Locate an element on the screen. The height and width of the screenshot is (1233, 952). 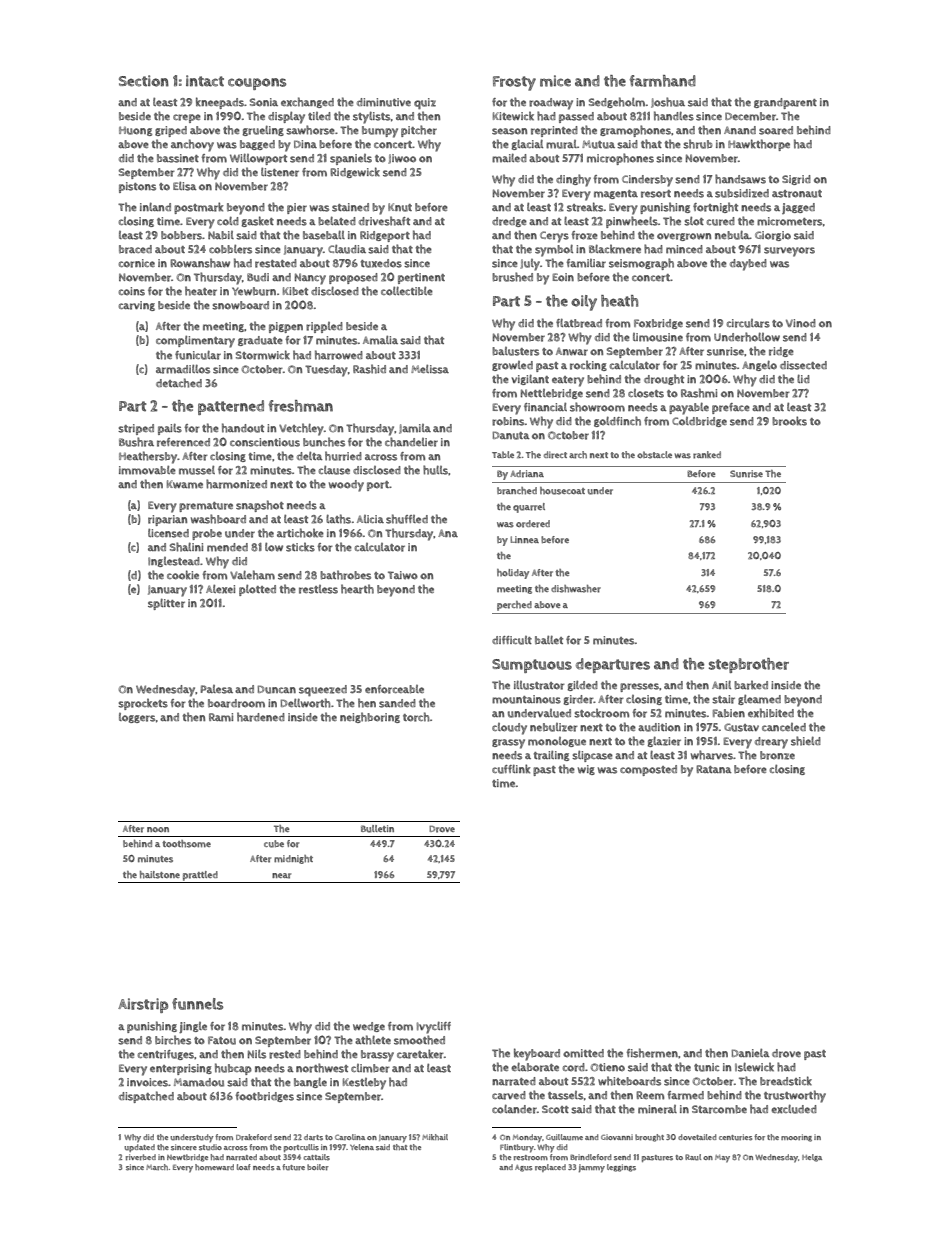
stepbrother is located at coordinates (749, 665).
